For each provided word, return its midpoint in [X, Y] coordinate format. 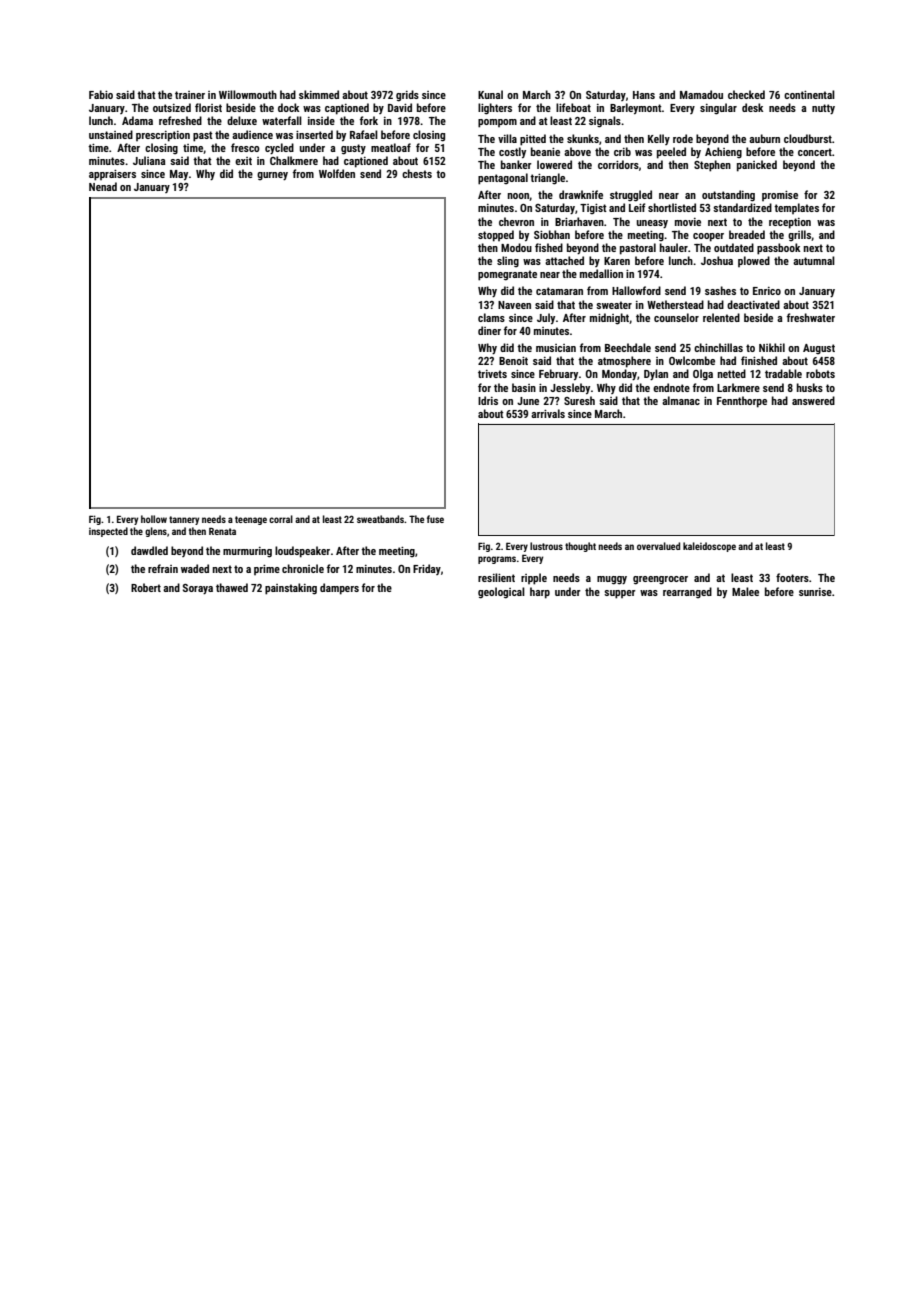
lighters [495, 109]
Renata [222, 531]
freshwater [811, 317]
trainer [190, 95]
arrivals [548, 413]
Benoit [513, 361]
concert [815, 152]
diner [489, 330]
